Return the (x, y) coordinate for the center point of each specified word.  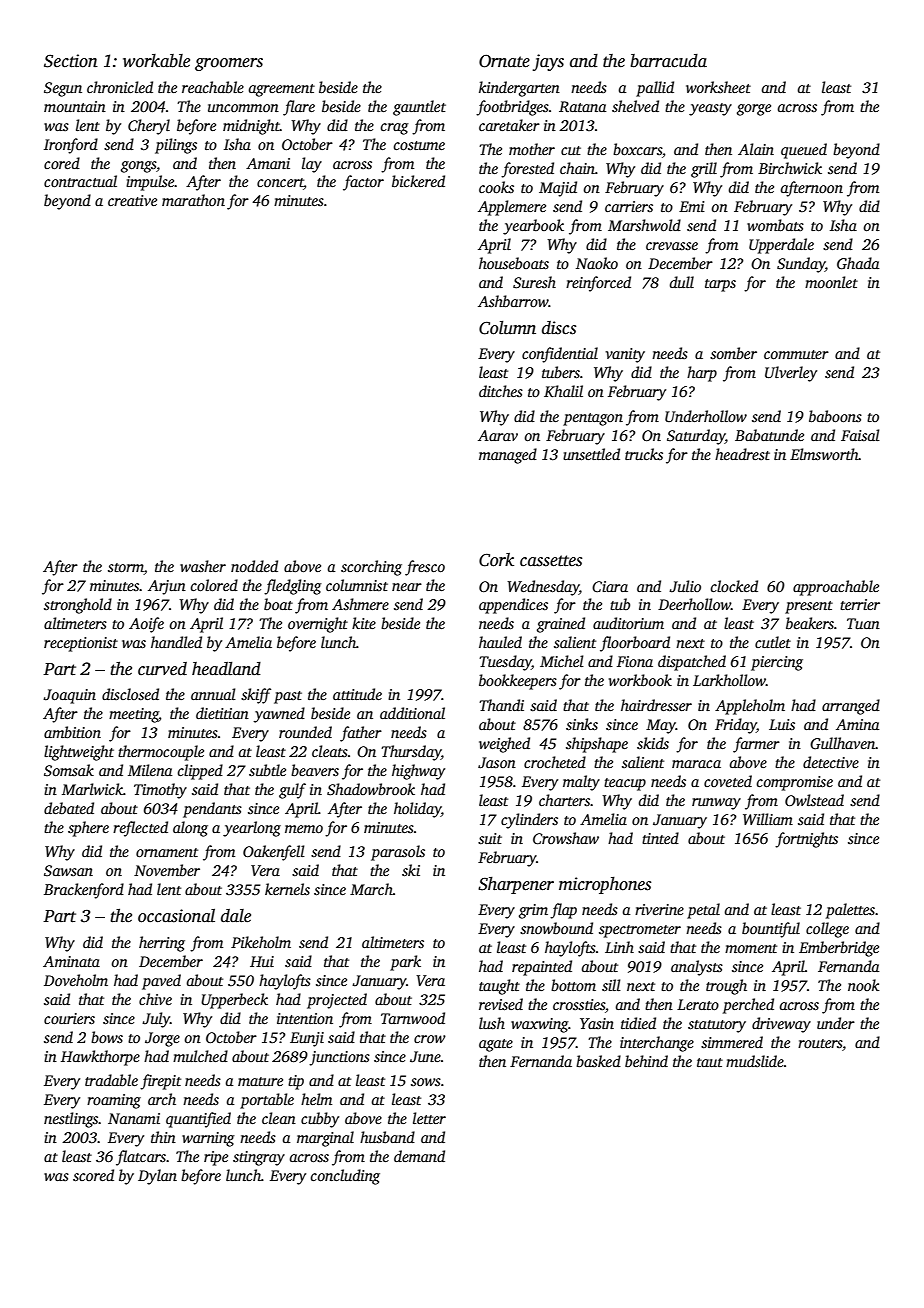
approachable (836, 588)
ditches (501, 391)
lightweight (79, 753)
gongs (138, 167)
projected (337, 1001)
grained (561, 625)
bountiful (771, 930)
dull (682, 282)
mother (532, 149)
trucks (644, 454)
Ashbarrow (513, 301)
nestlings (71, 1120)
